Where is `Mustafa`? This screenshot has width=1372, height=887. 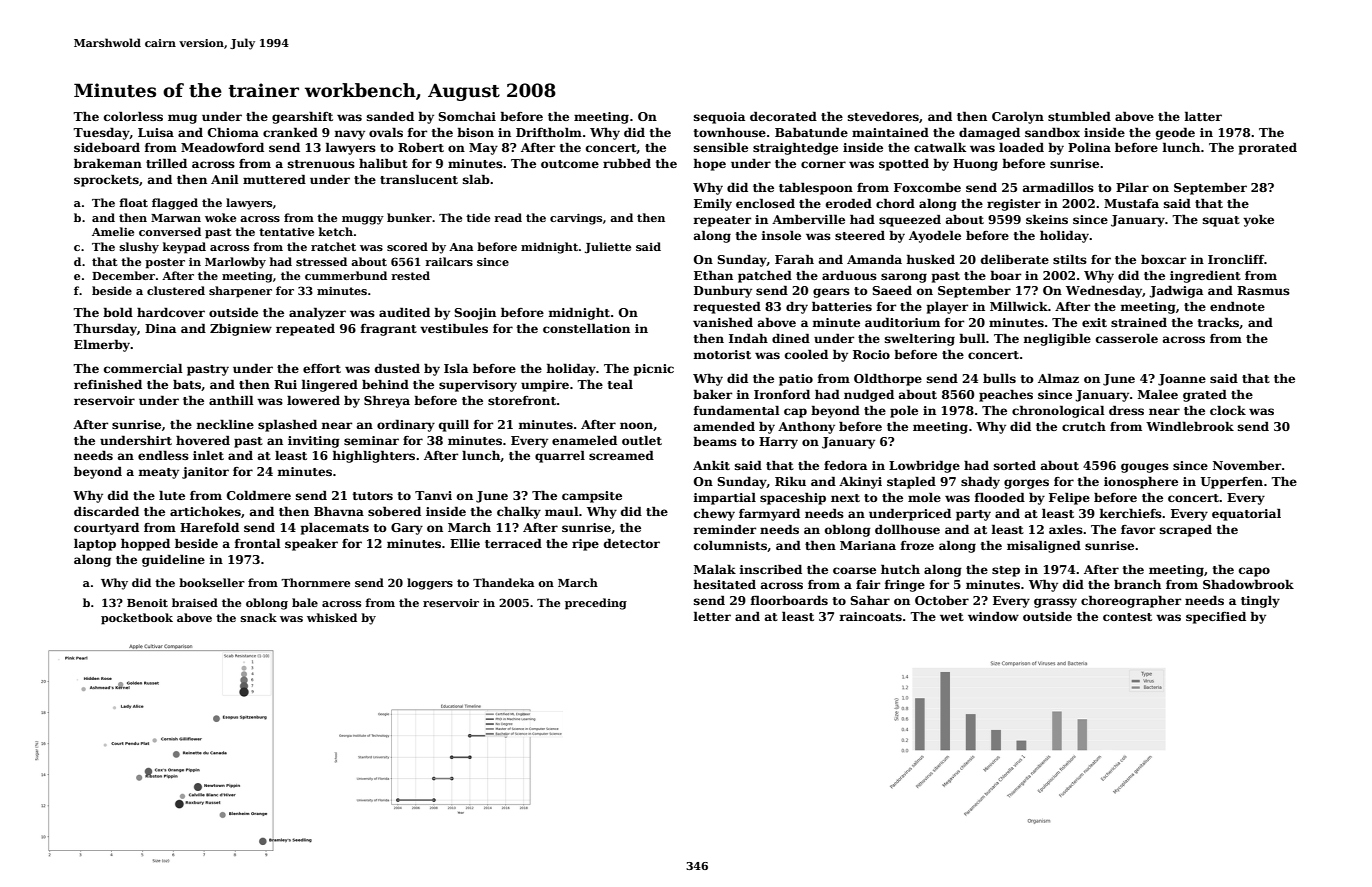
Mustafa is located at coordinates (1131, 203).
